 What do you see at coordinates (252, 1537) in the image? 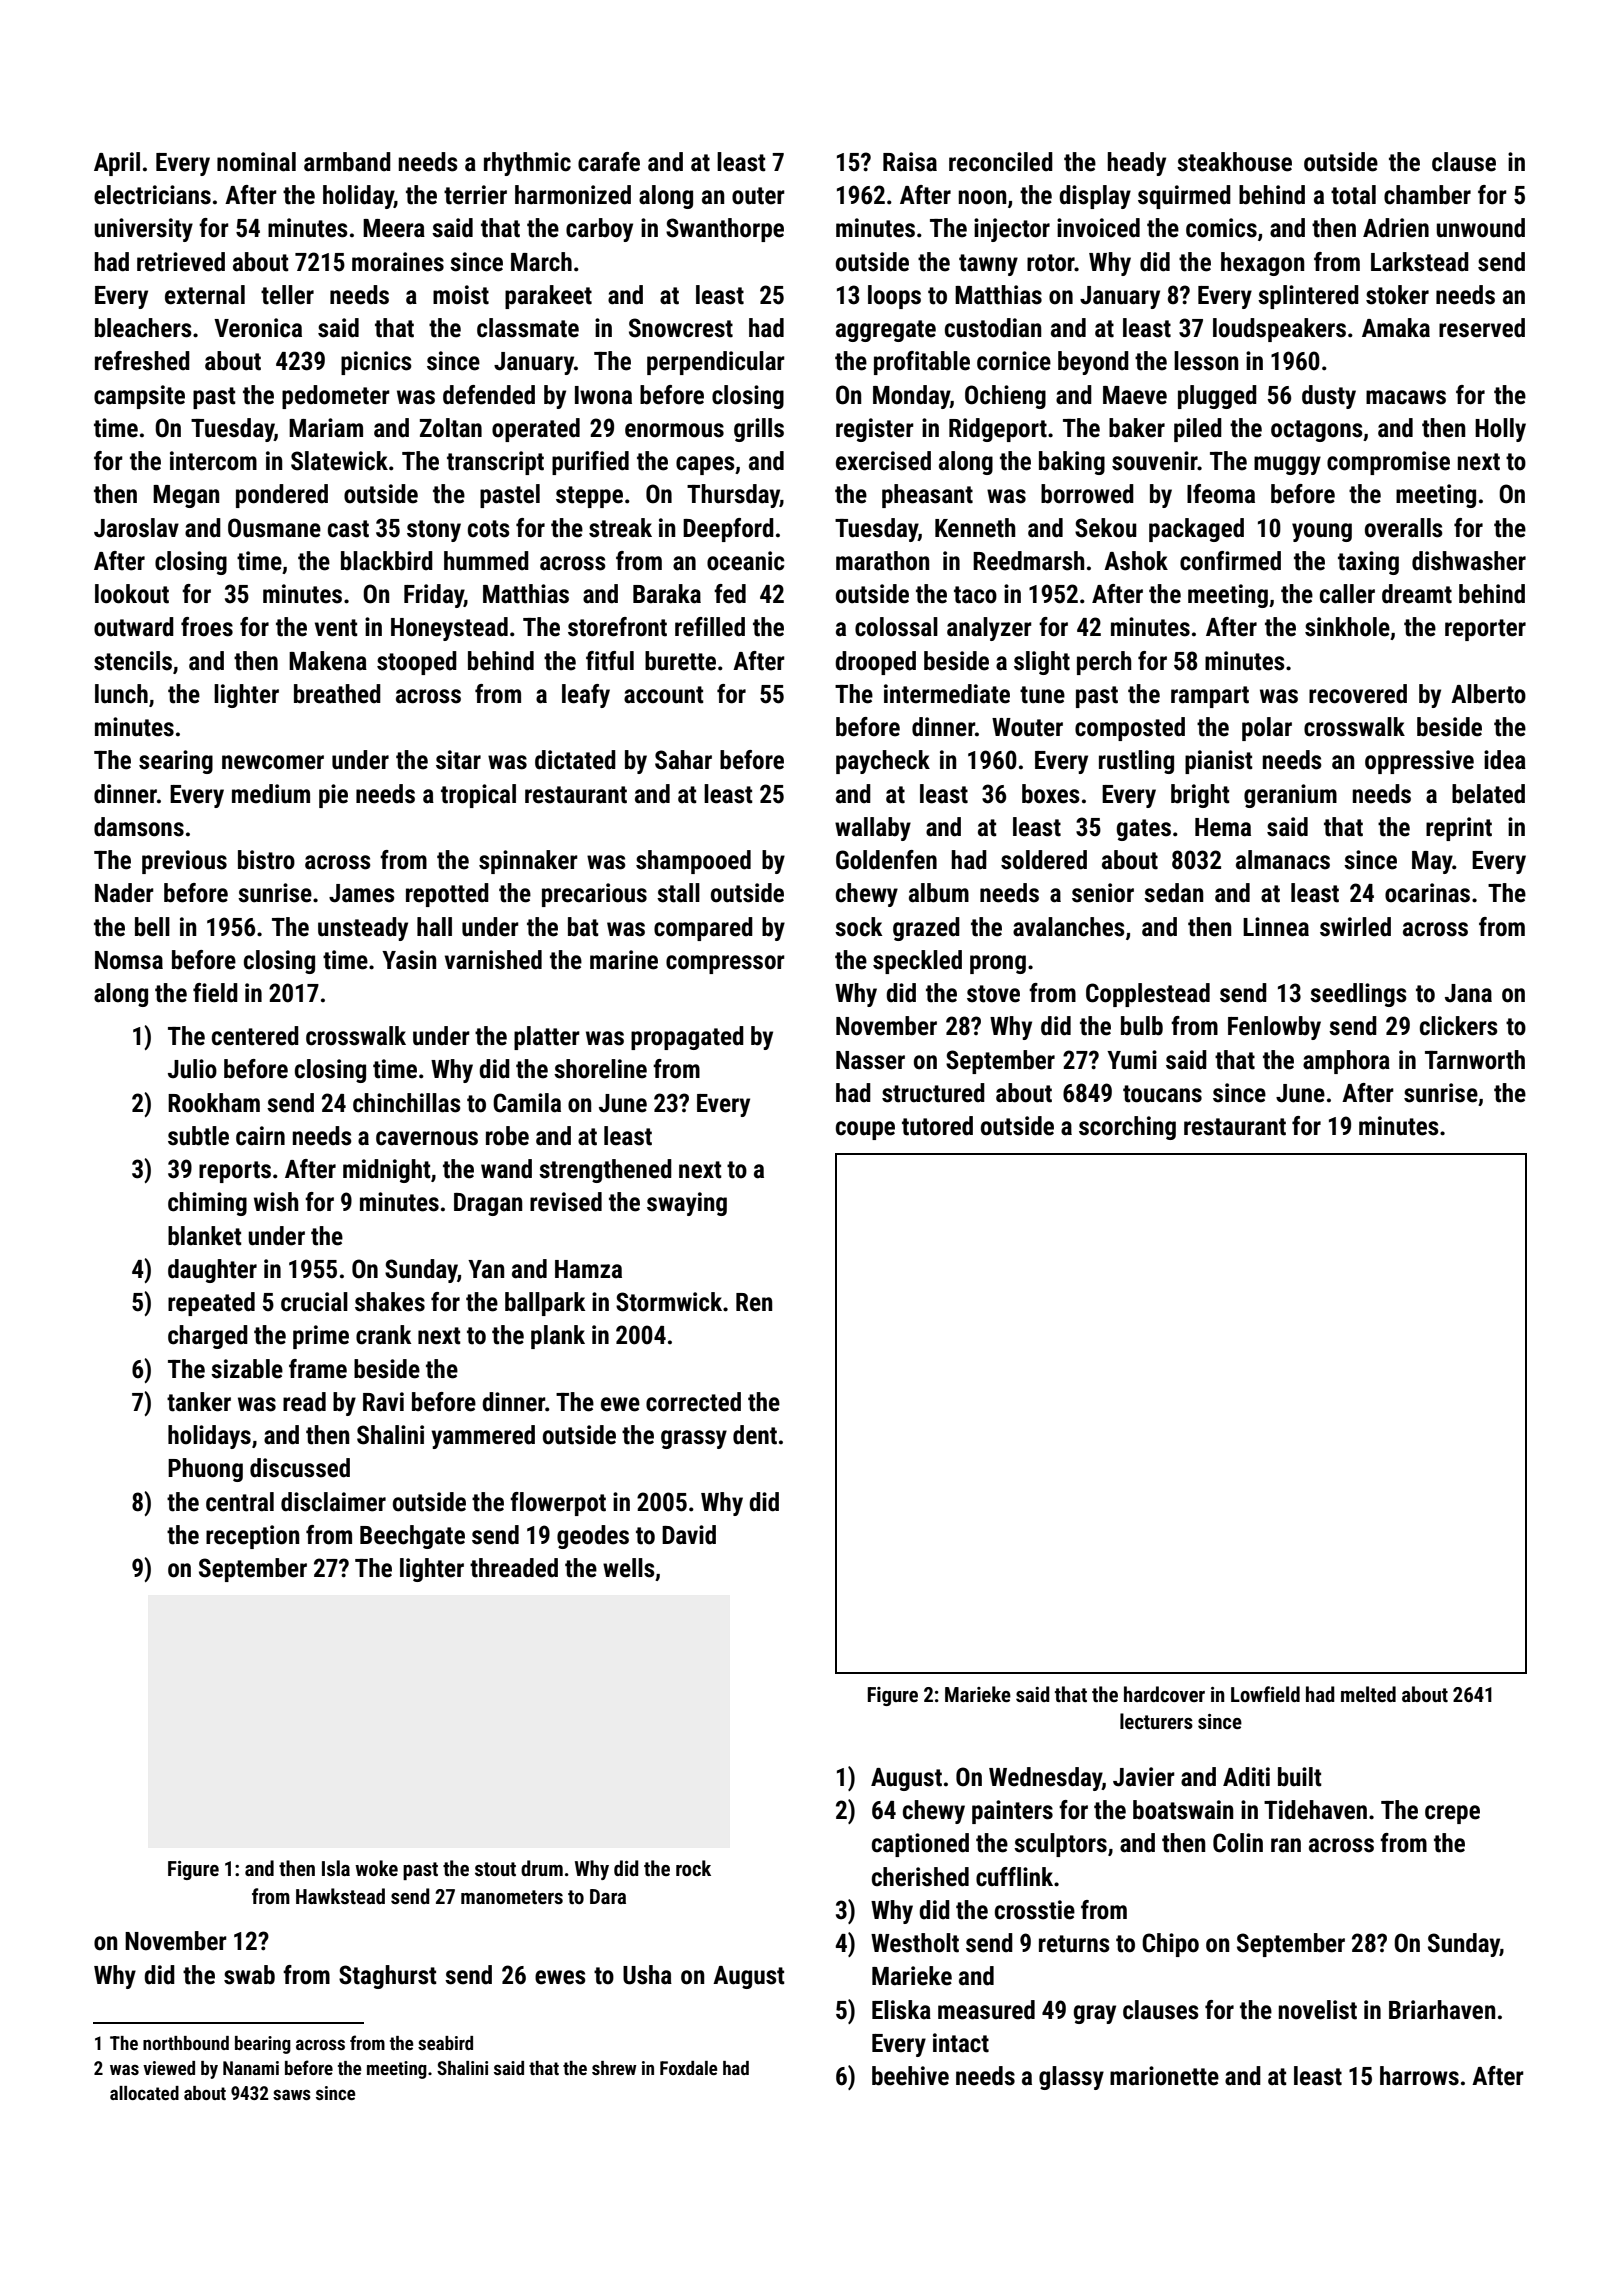
I see `reception` at bounding box center [252, 1537].
